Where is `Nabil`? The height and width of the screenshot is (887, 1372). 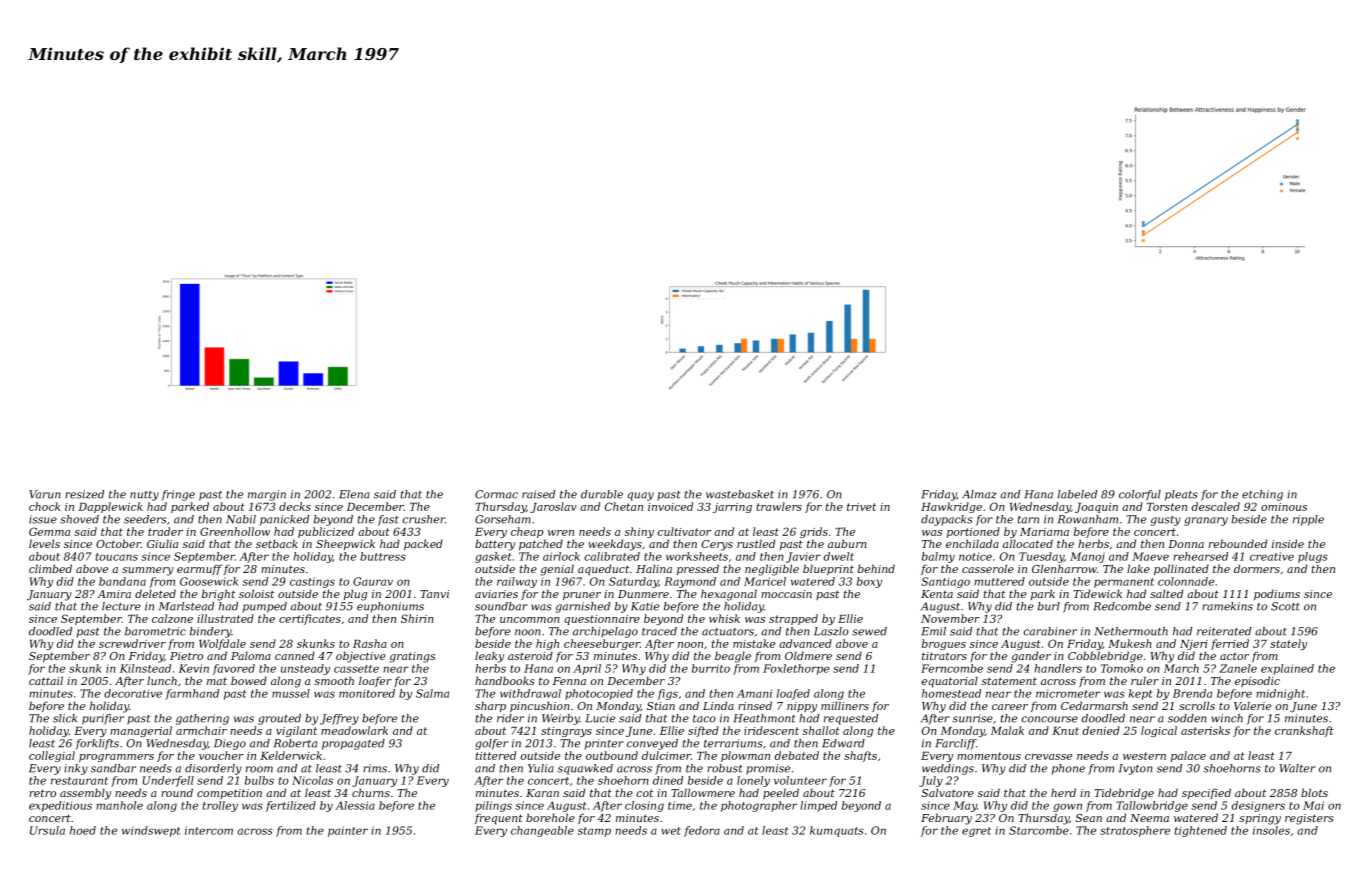 Nabil is located at coordinates (241, 519).
